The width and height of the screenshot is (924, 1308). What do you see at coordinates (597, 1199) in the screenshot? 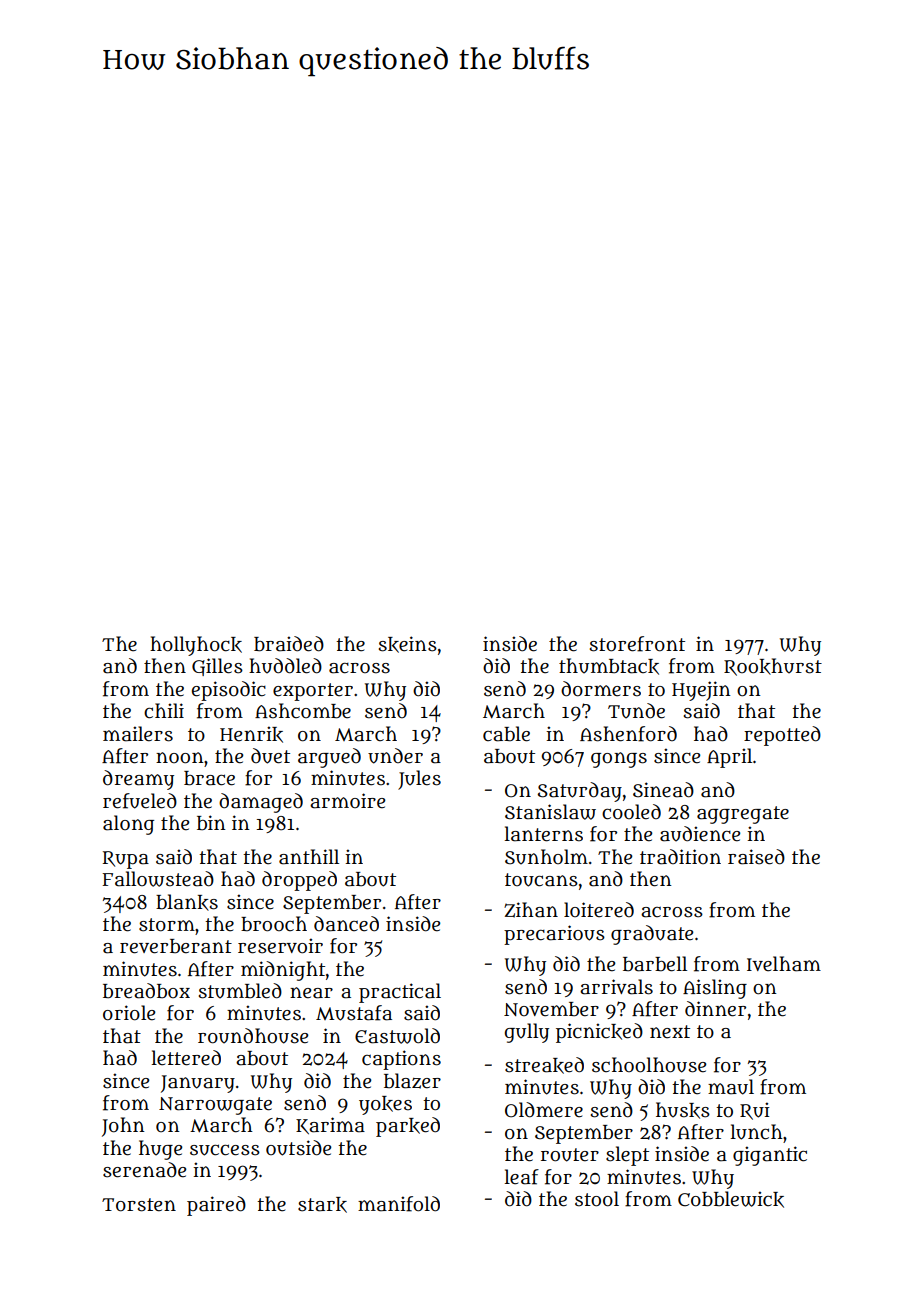
I see `stool` at bounding box center [597, 1199].
